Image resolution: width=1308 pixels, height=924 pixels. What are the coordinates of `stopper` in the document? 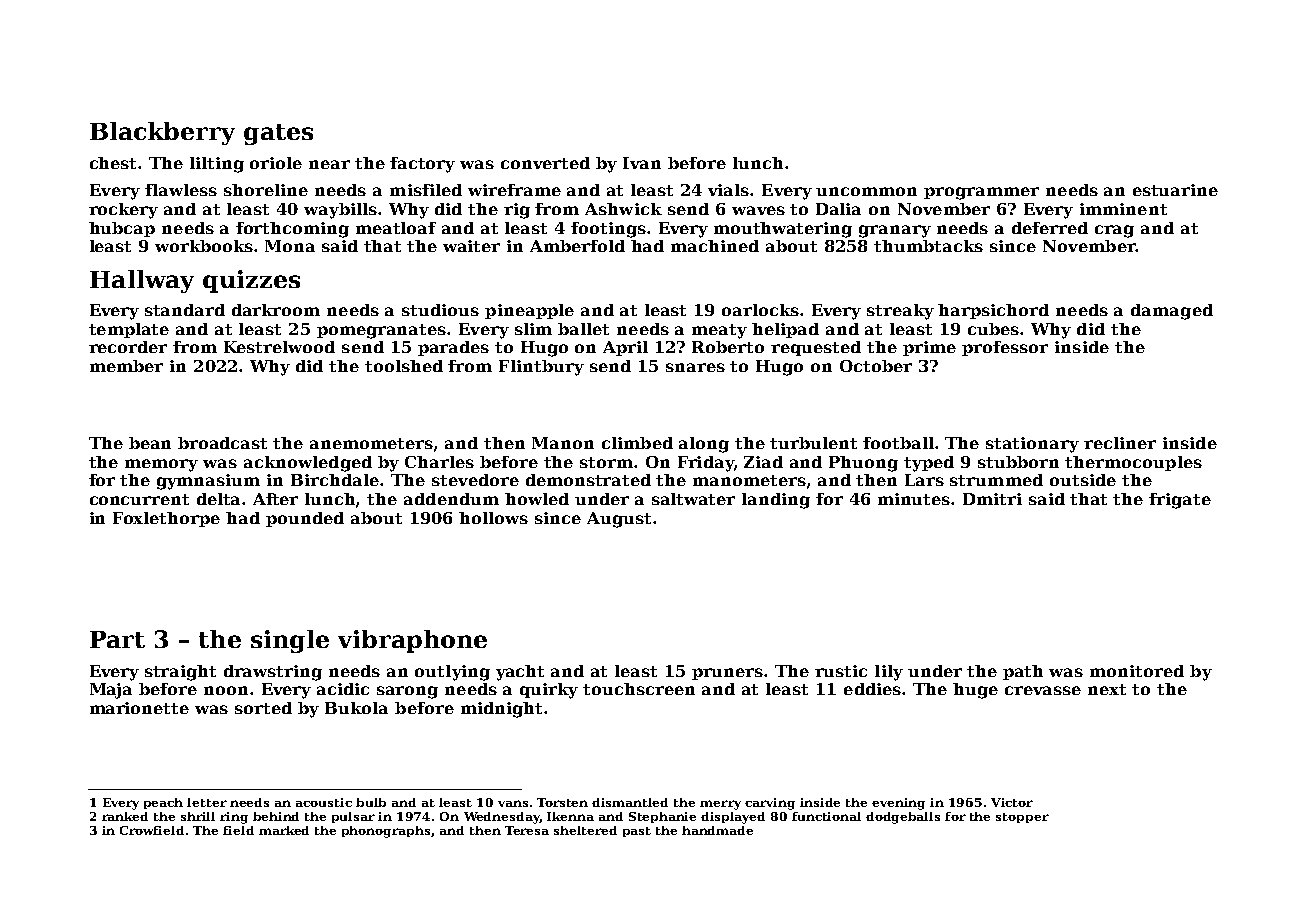 It's located at (1022, 818).
